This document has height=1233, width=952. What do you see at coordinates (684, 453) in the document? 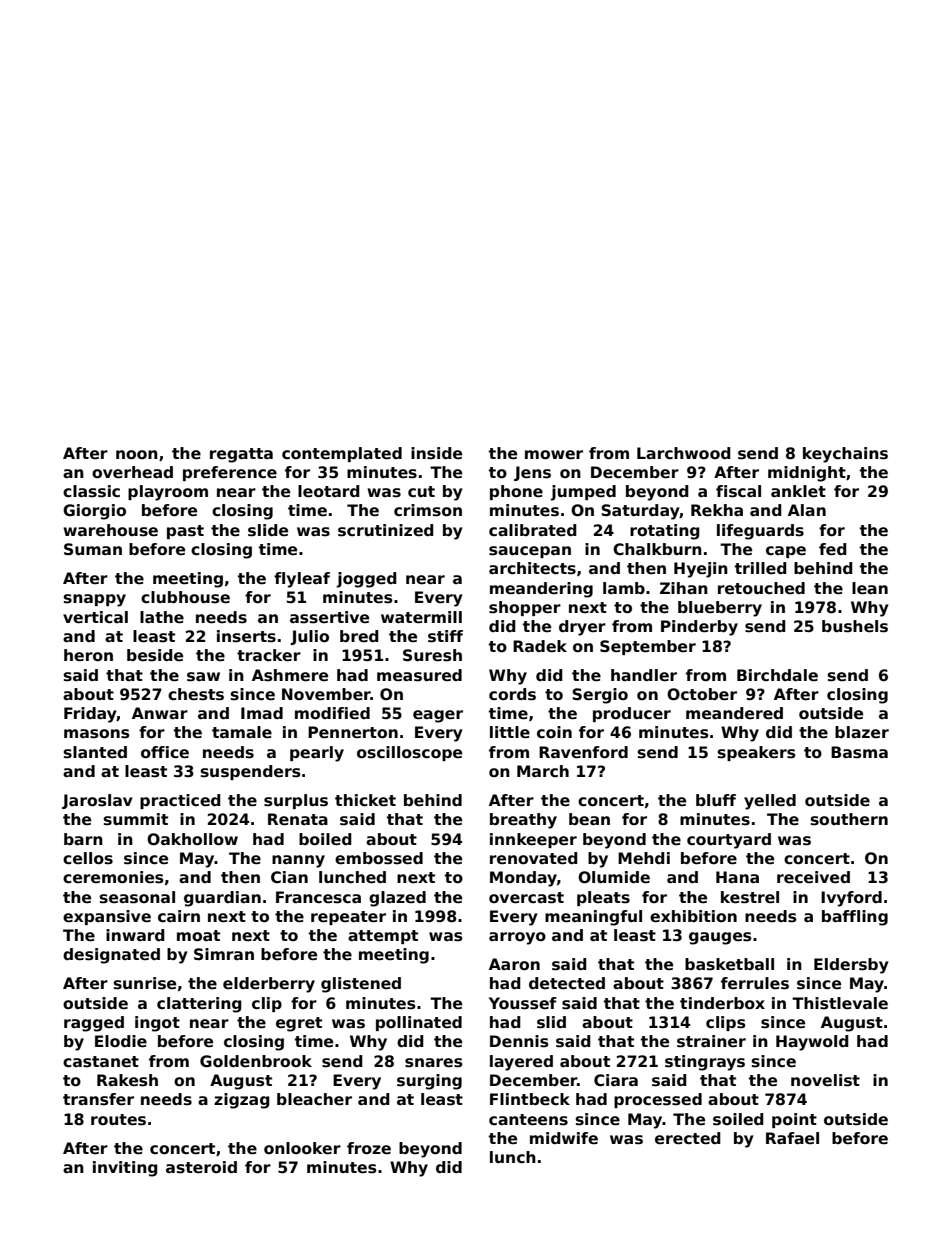
I see `Larchwood` at bounding box center [684, 453].
